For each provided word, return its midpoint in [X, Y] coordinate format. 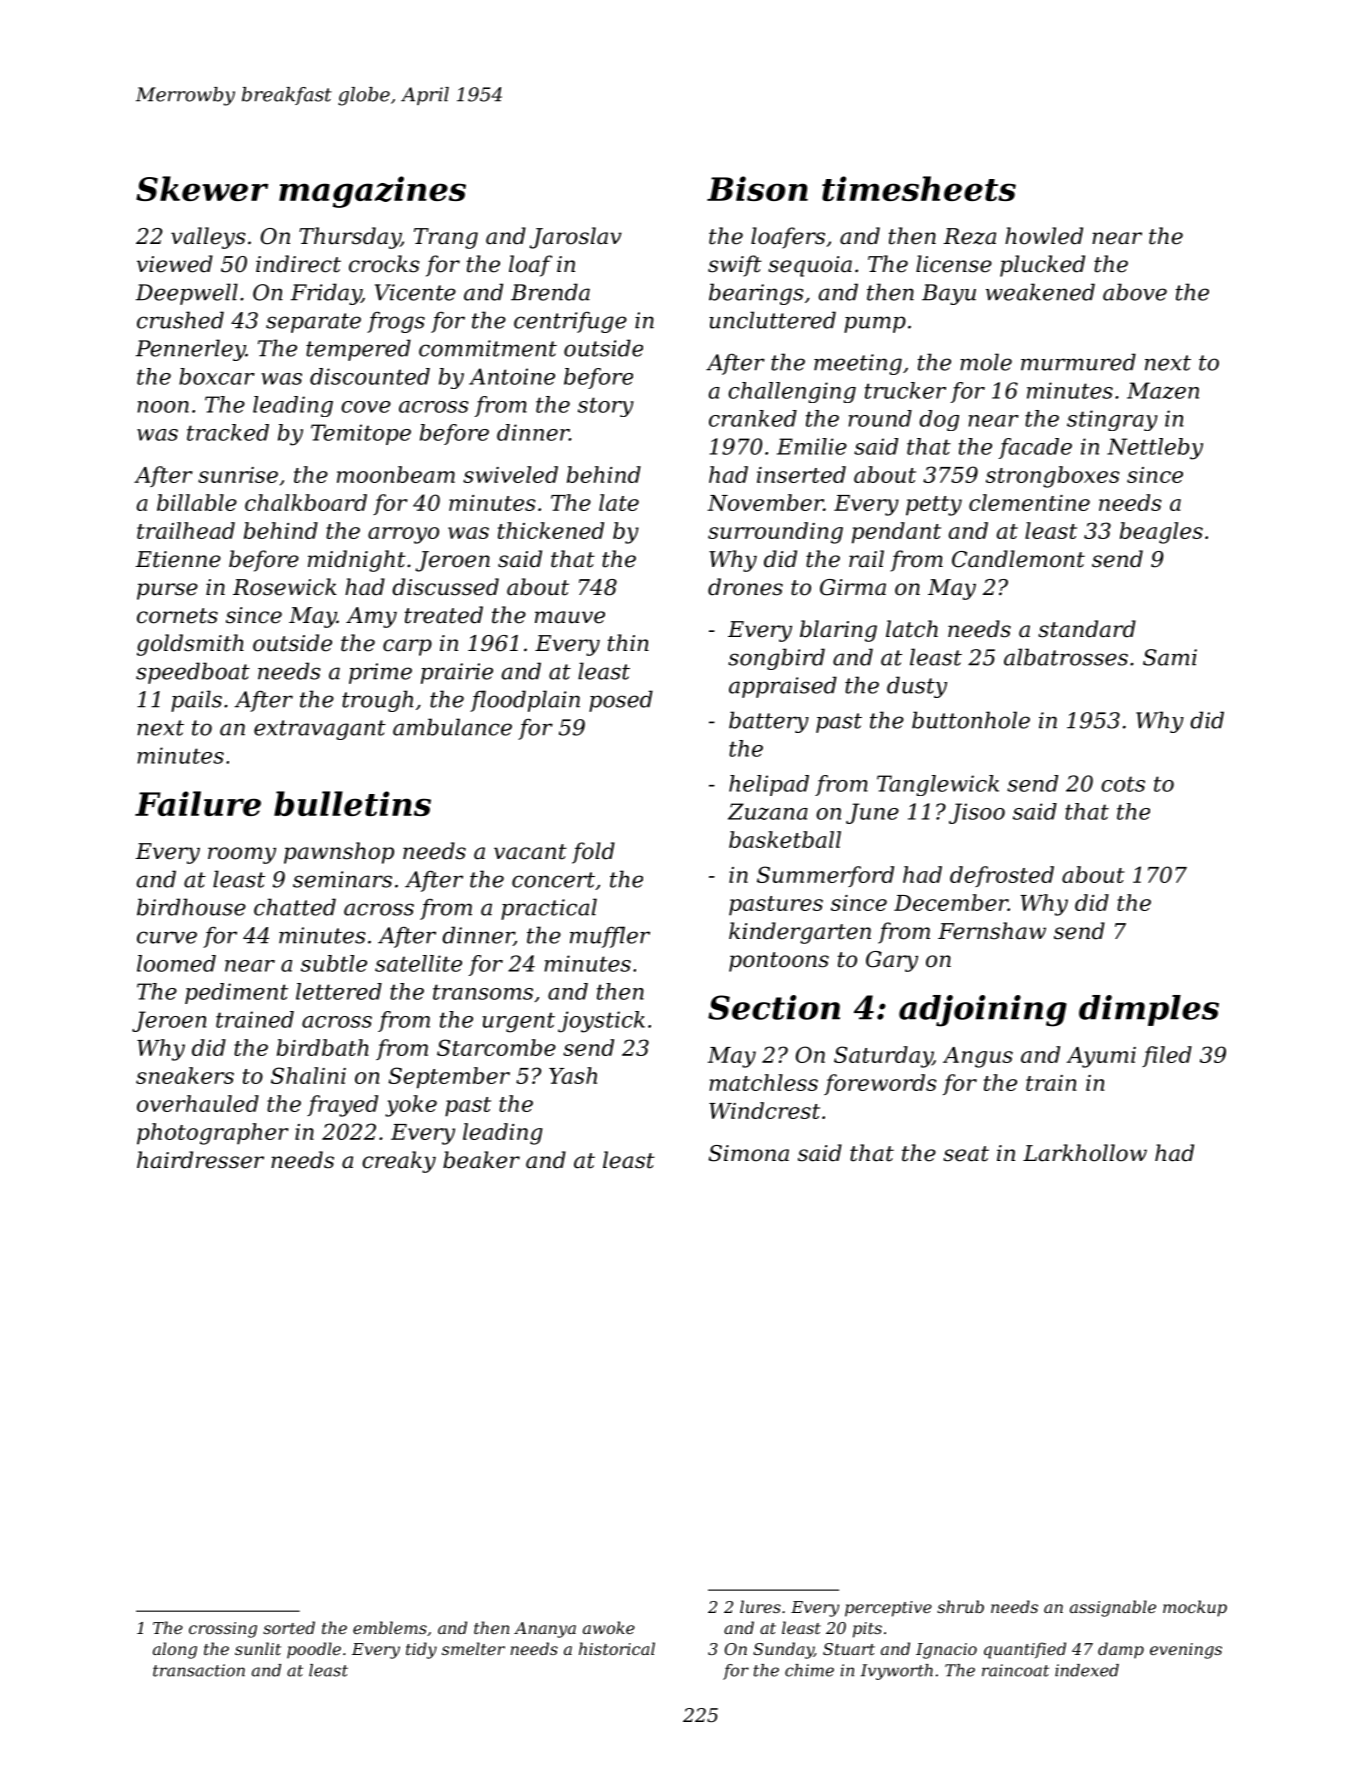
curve [167, 937]
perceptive [888, 1609]
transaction [199, 1670]
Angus [978, 1057]
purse [167, 591]
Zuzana [768, 811]
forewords [880, 1084]
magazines [372, 192]
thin [628, 643]
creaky [399, 1162]
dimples [1149, 1010]
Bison [757, 188]
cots [1123, 784]
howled [1044, 236]
